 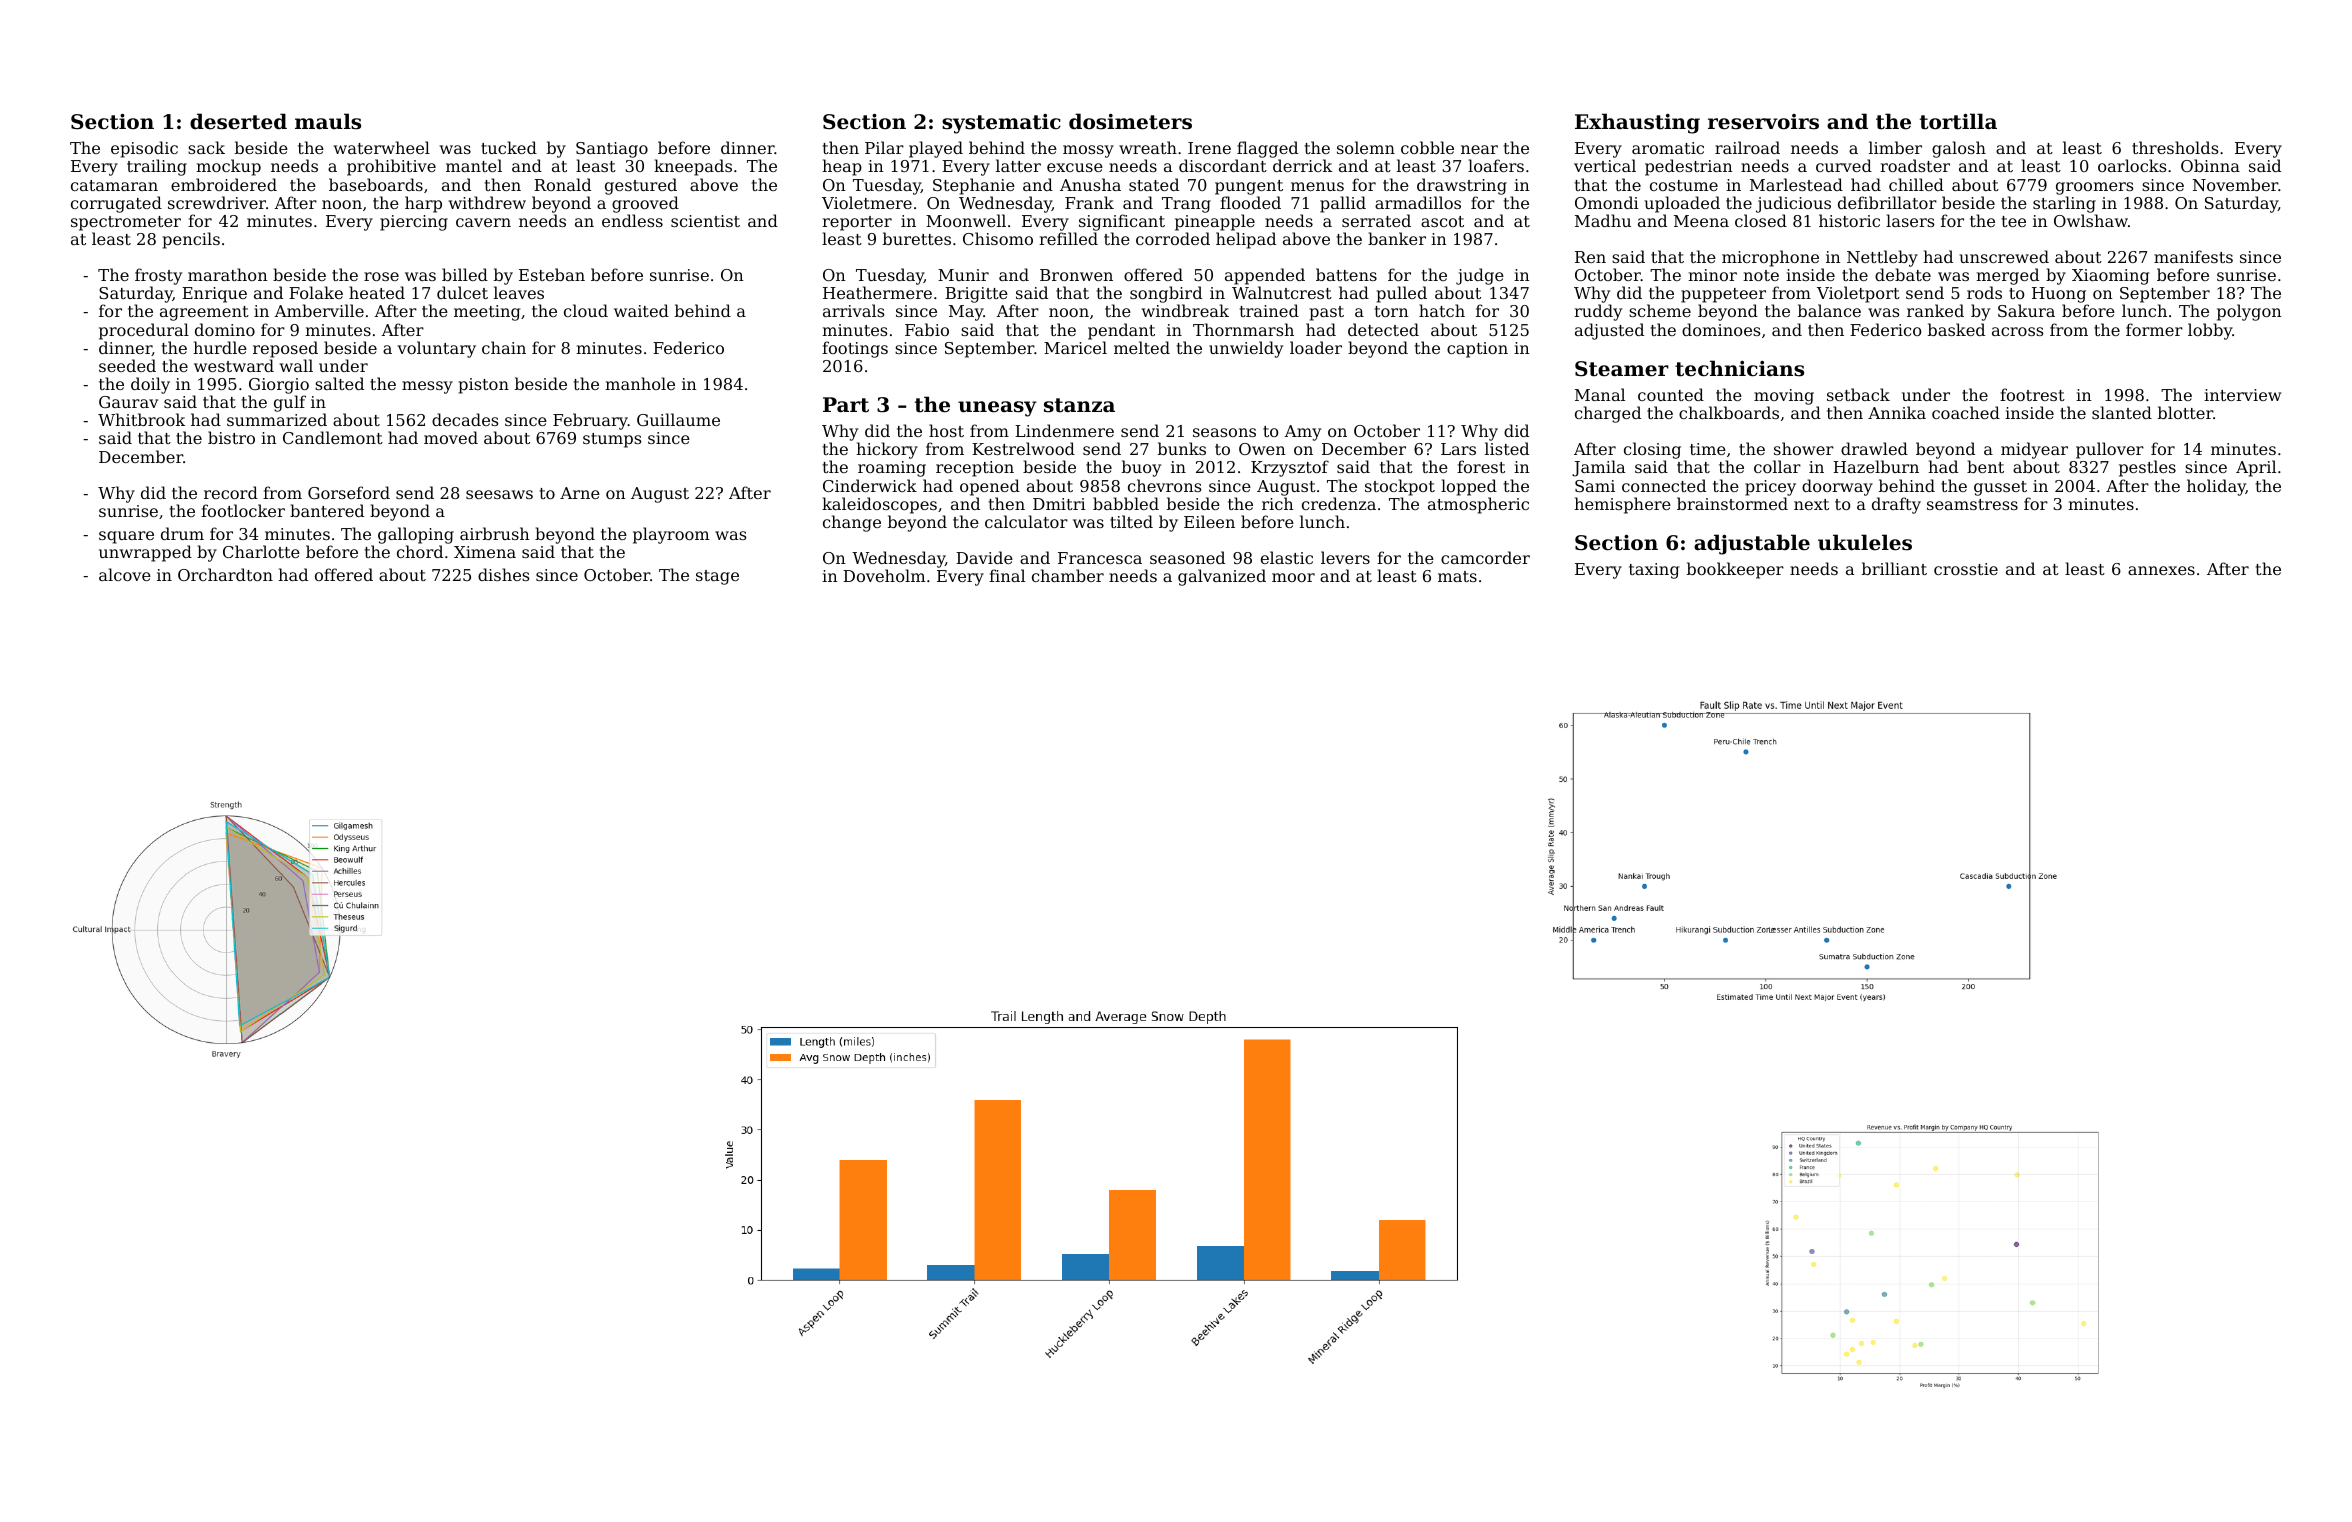 I want to click on setback, so click(x=1858, y=394).
